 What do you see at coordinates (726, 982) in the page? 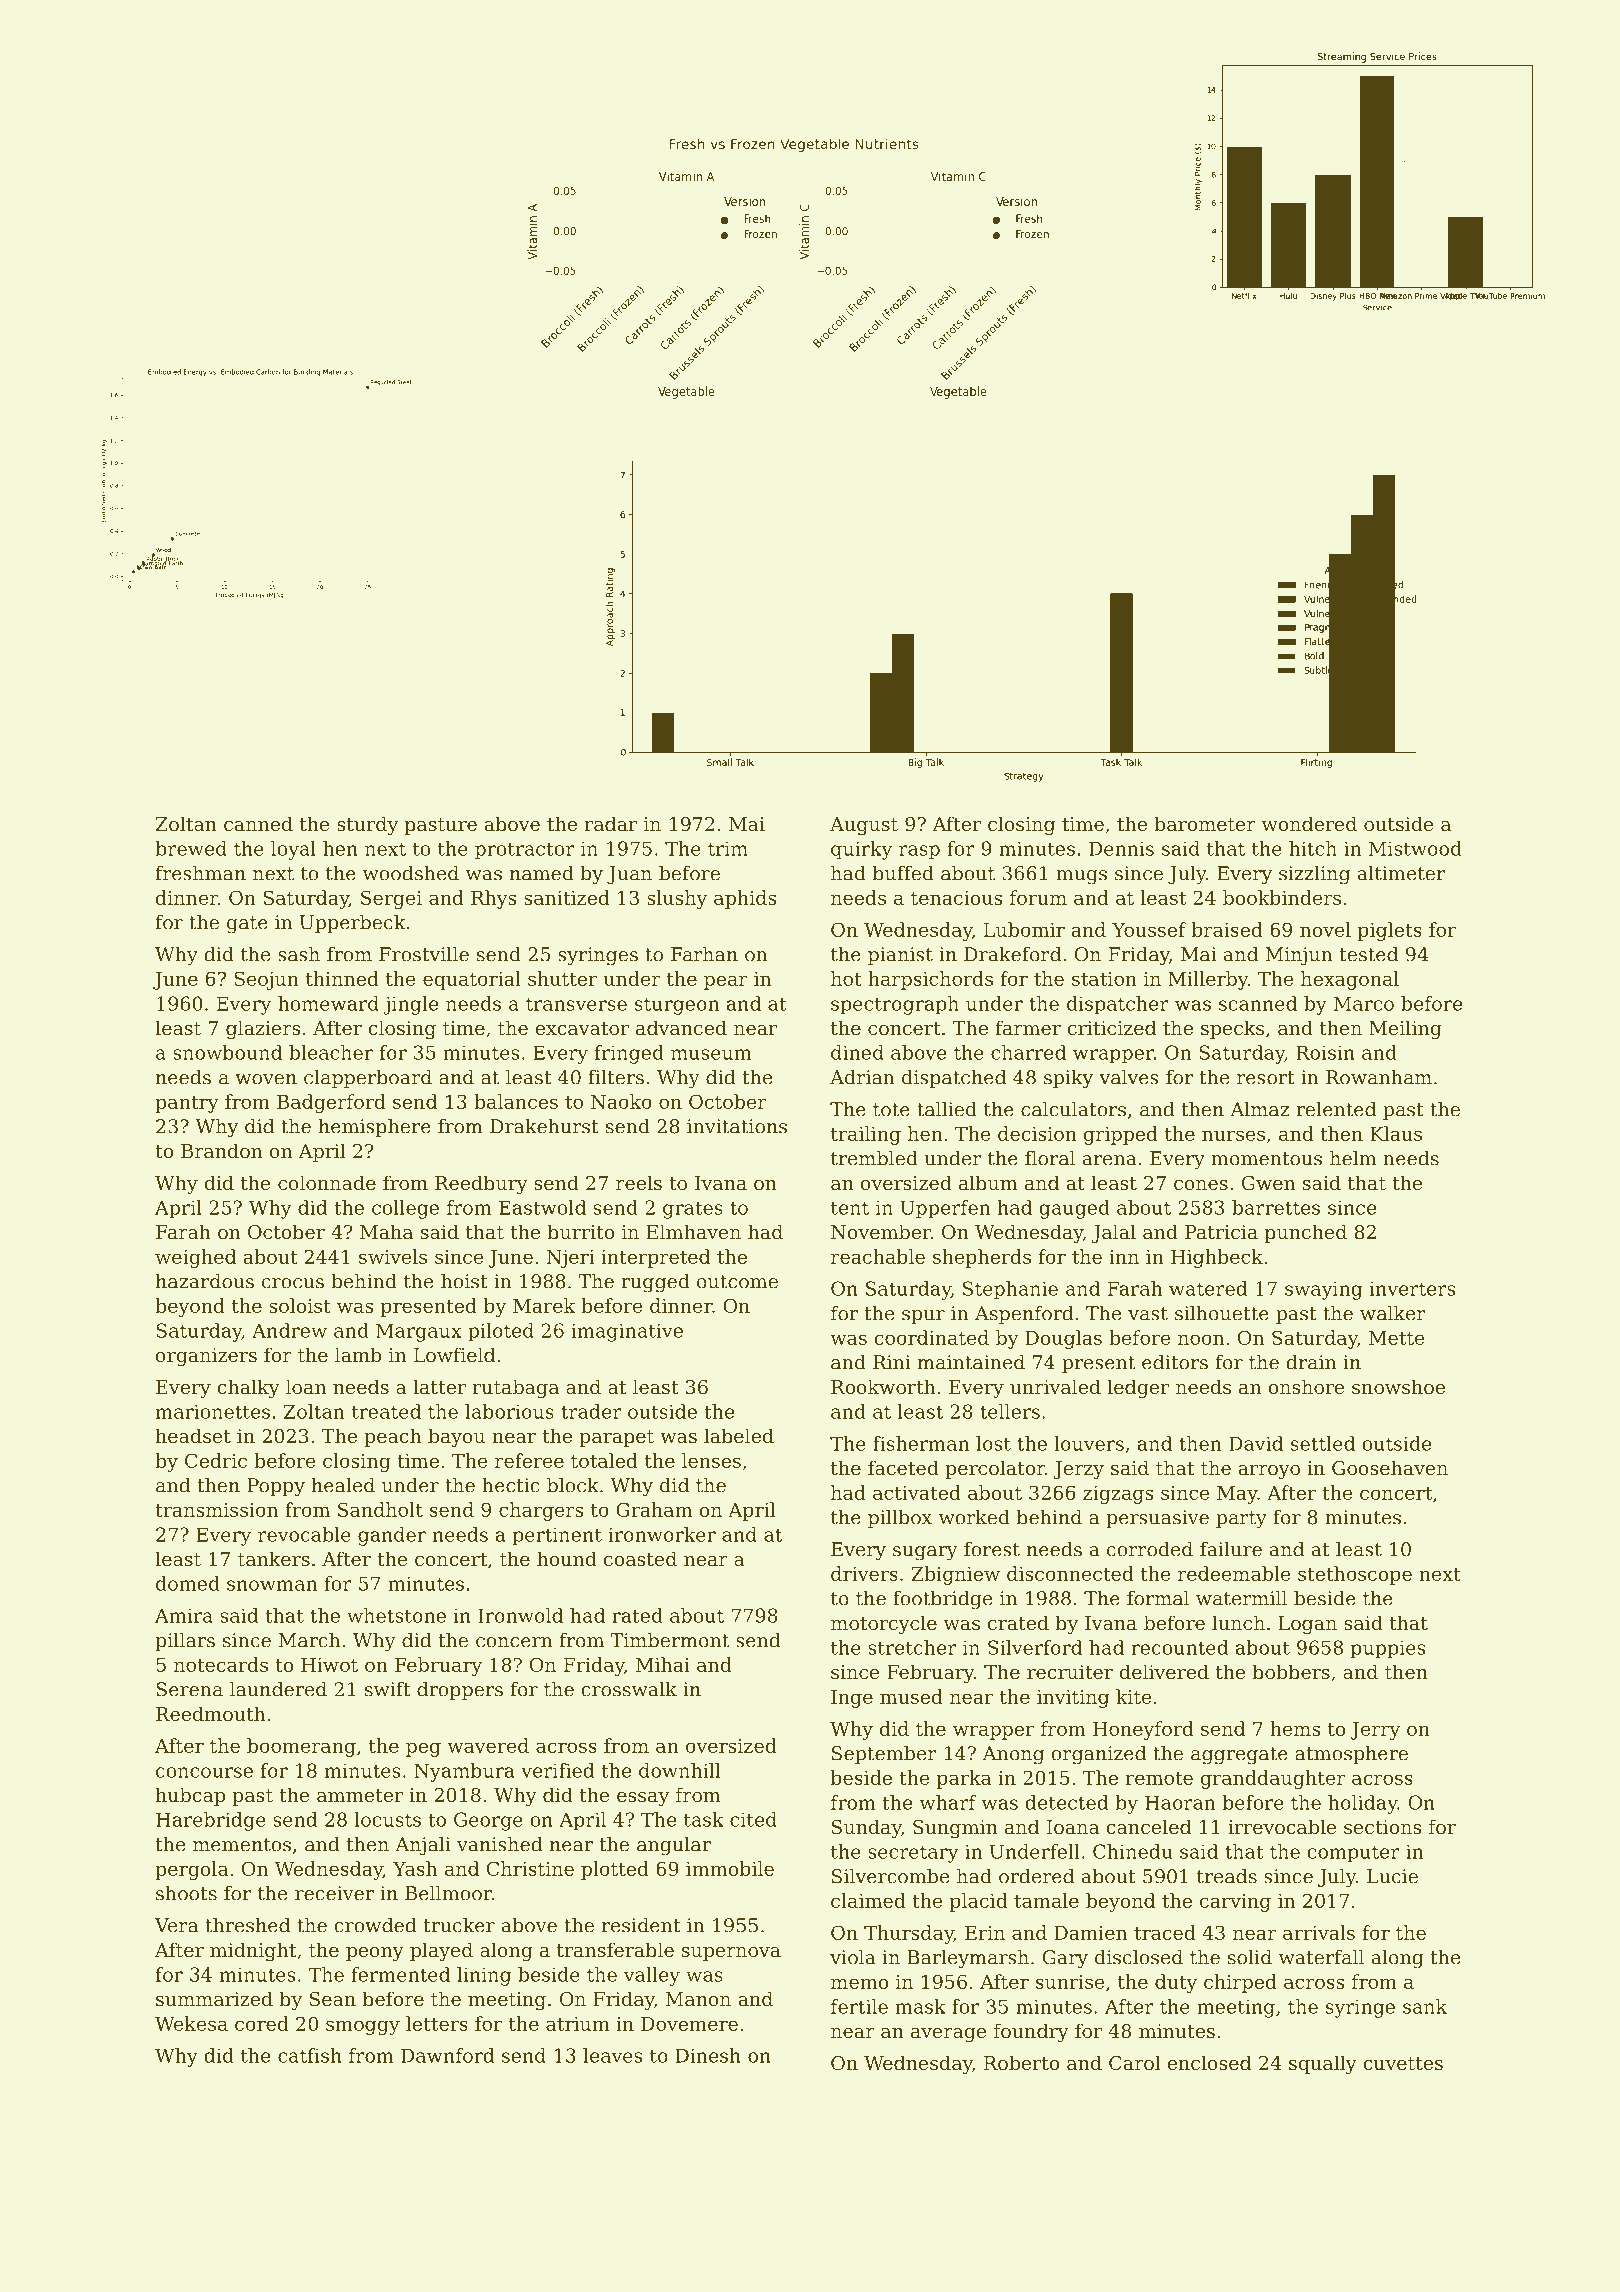
I see `pear` at bounding box center [726, 982].
